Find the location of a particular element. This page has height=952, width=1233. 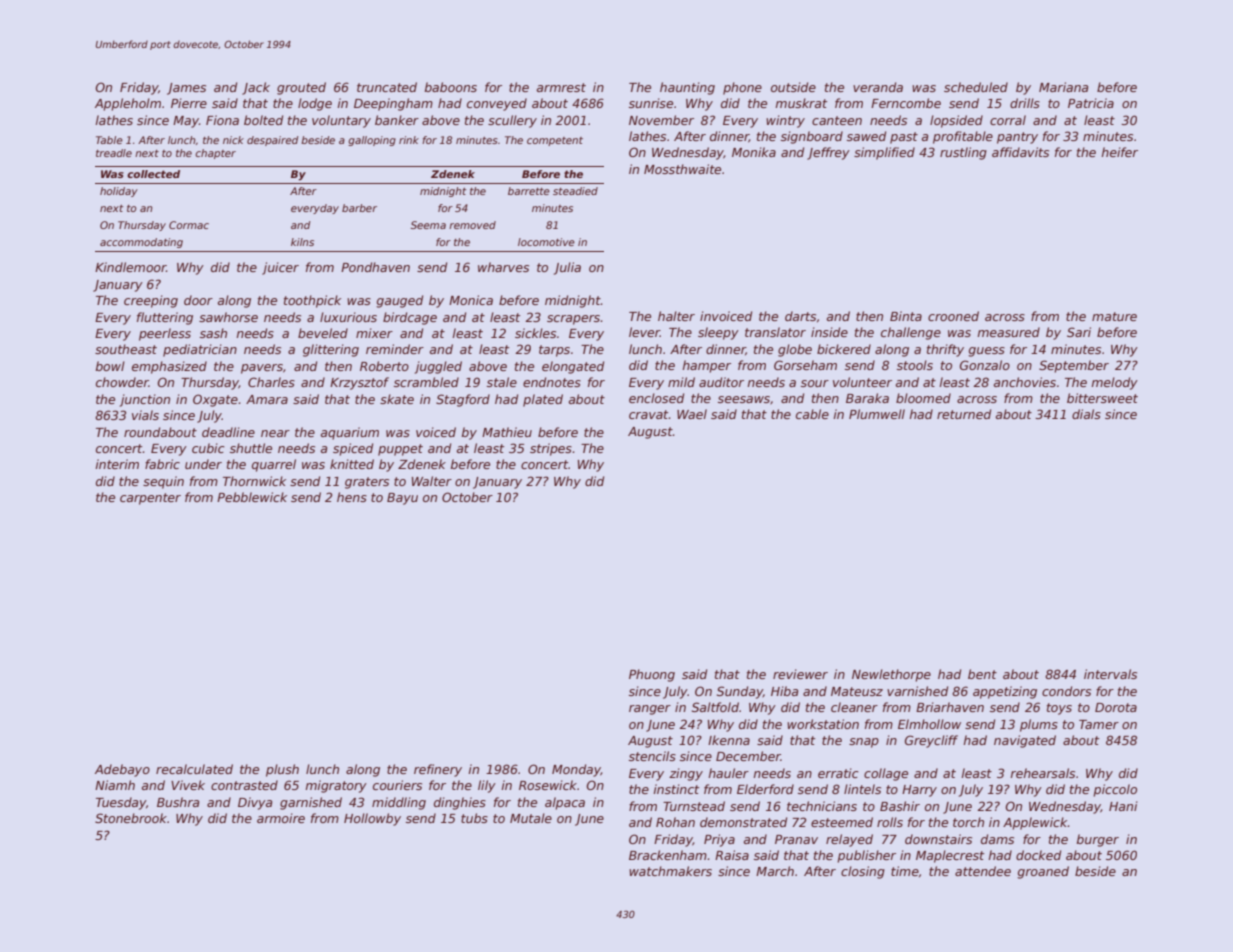

Saltfold is located at coordinates (715, 707).
